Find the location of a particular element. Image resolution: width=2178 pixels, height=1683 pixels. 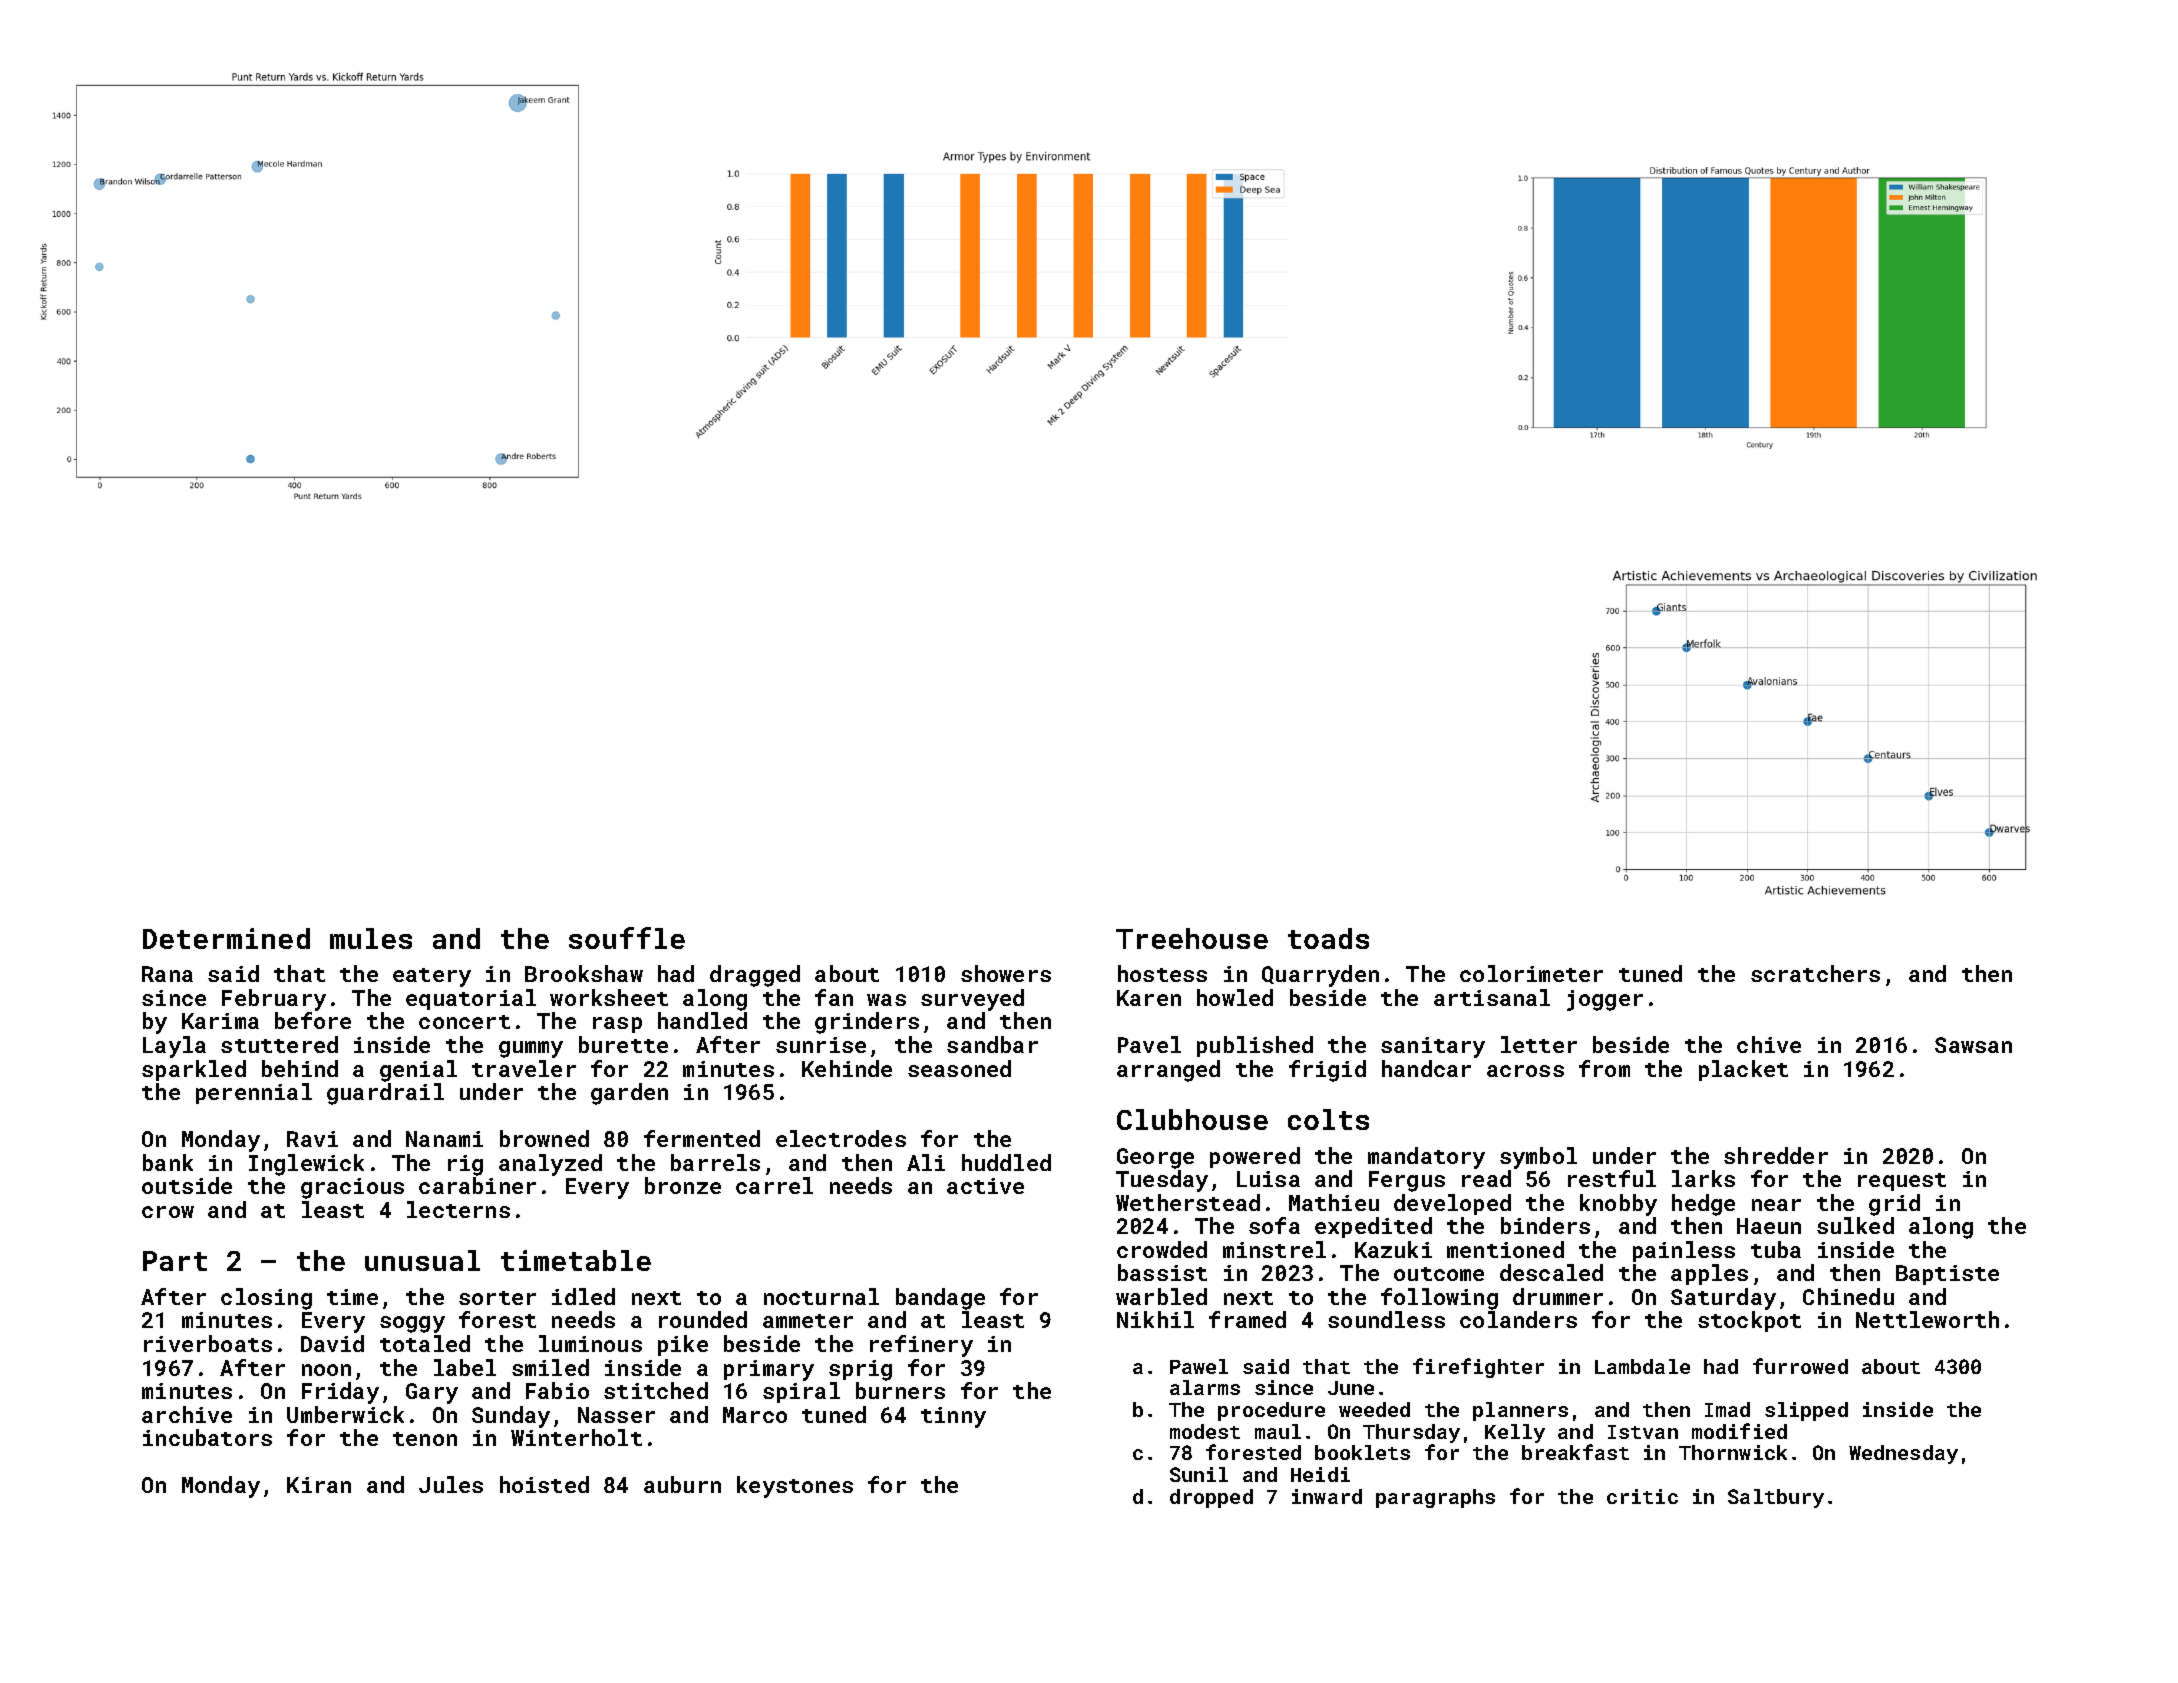

before is located at coordinates (313, 1020).
